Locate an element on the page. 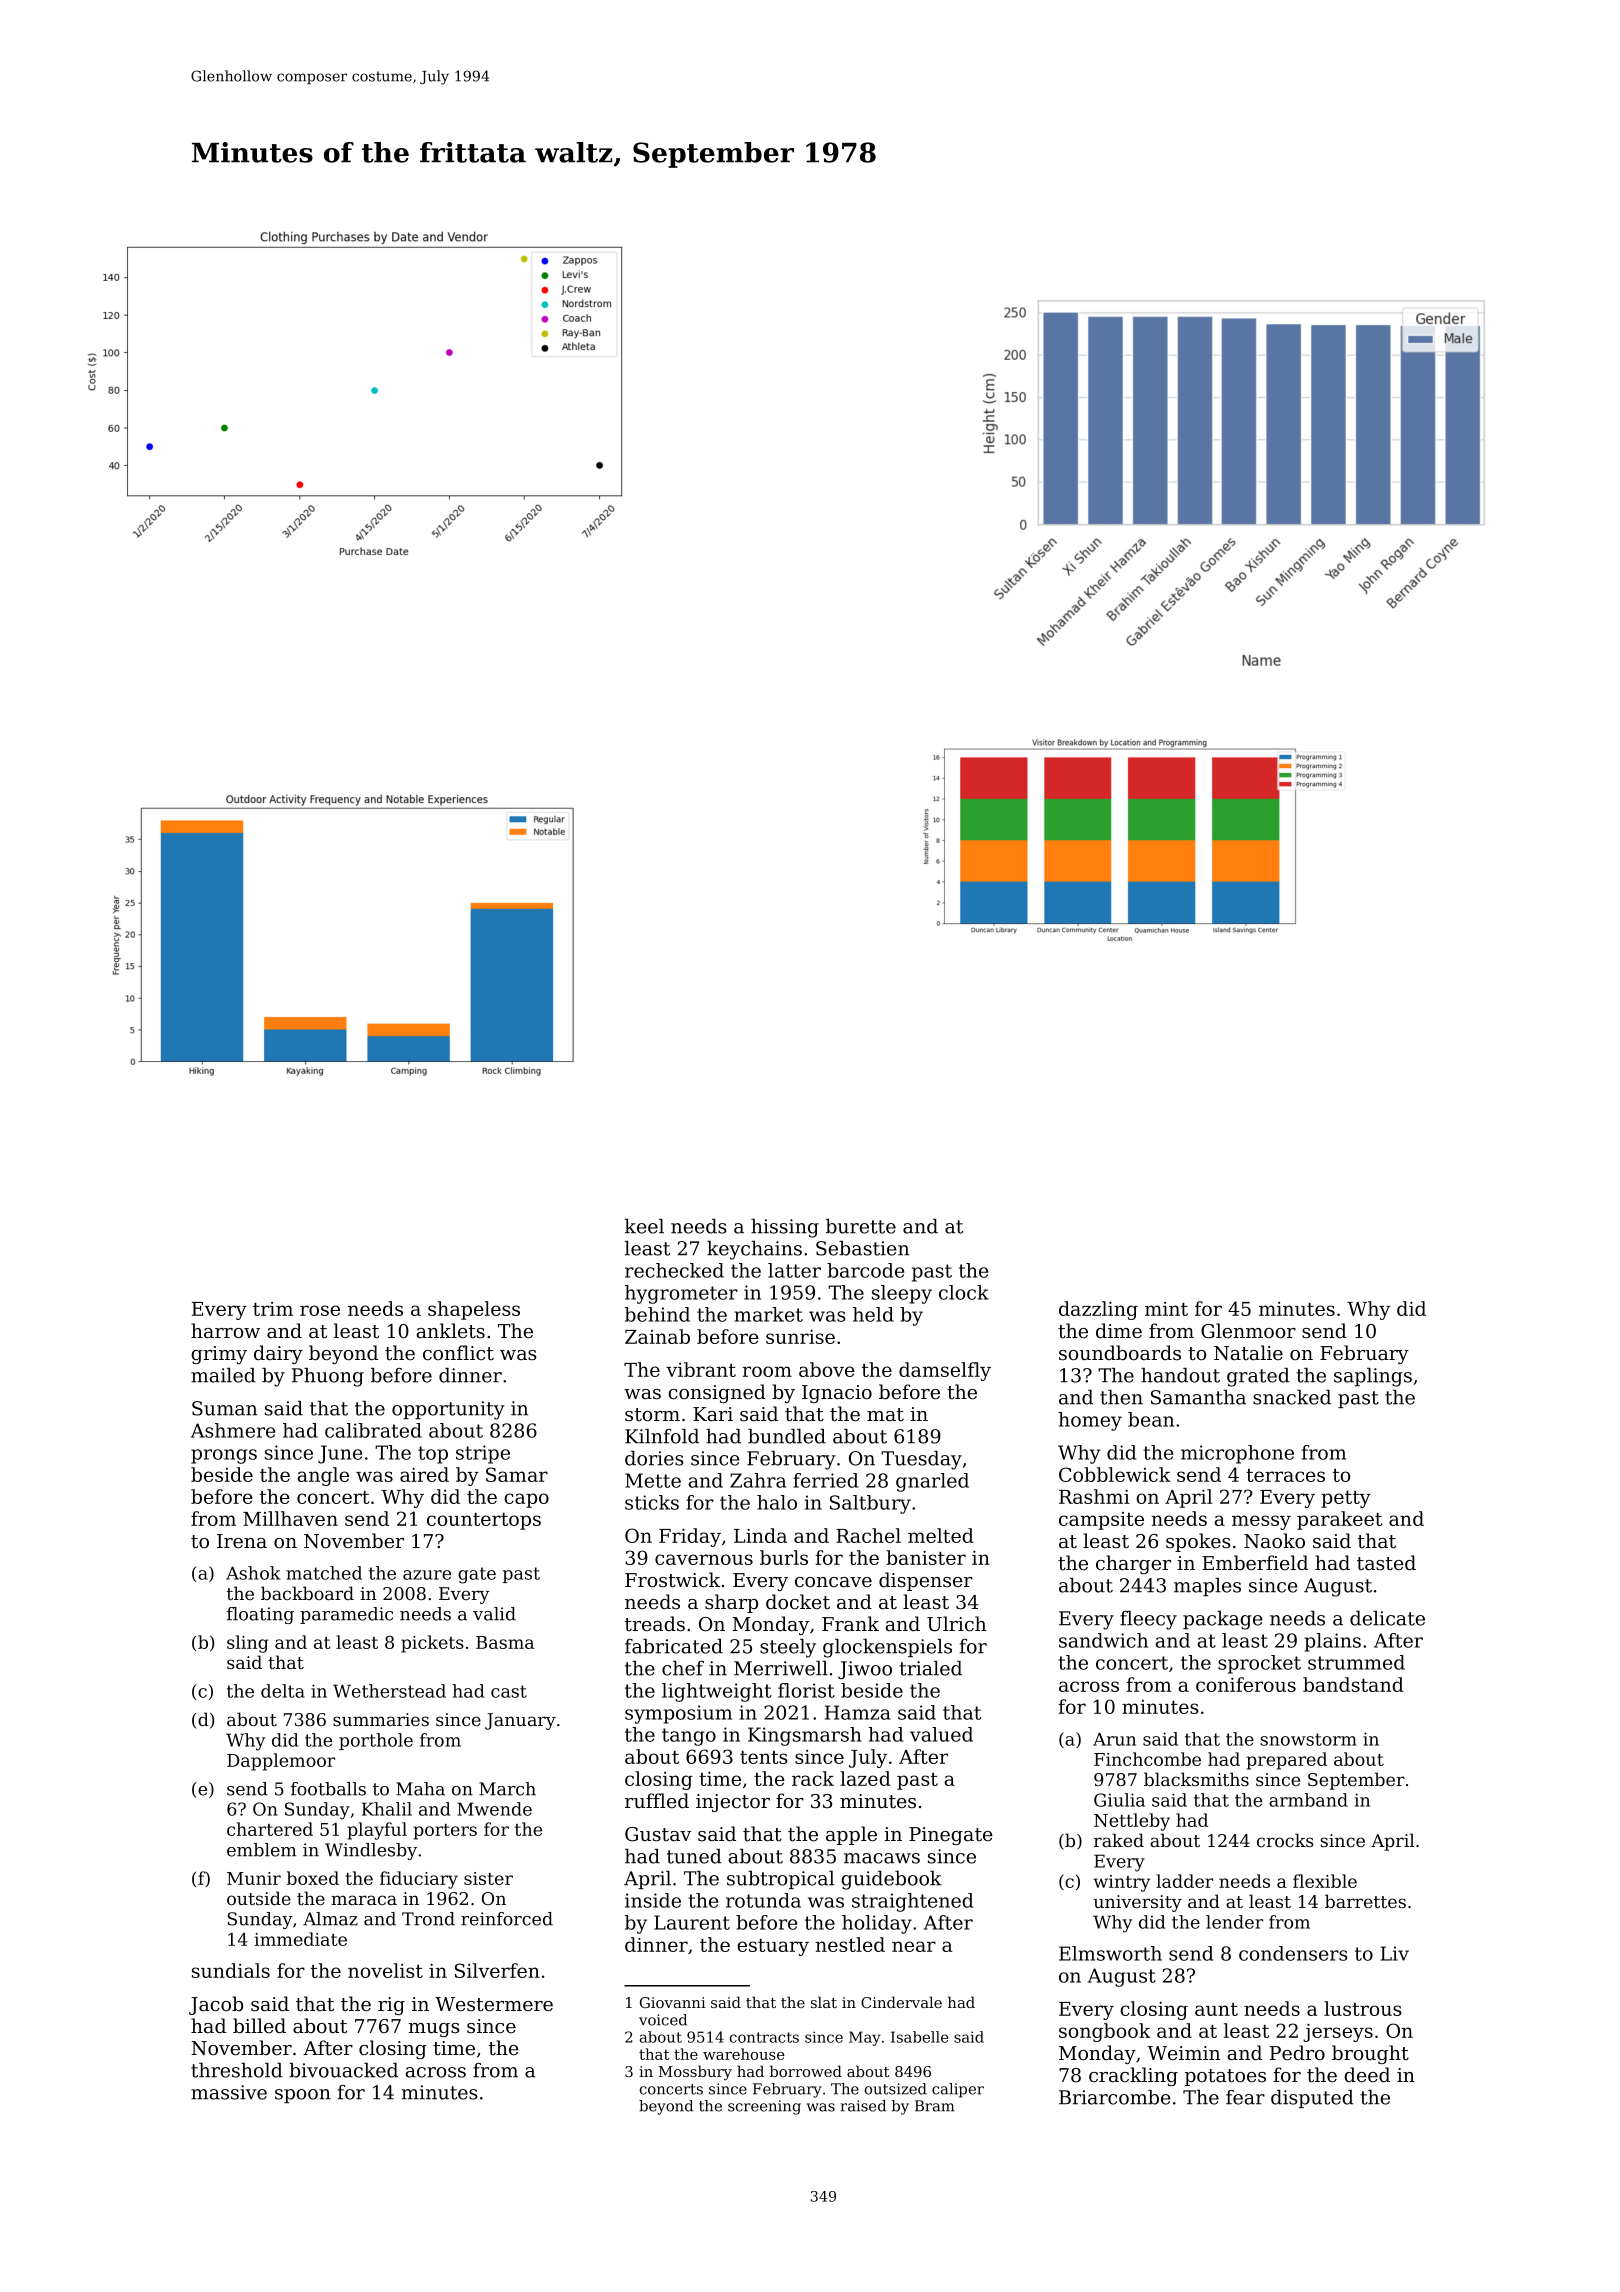  rose is located at coordinates (320, 1310).
